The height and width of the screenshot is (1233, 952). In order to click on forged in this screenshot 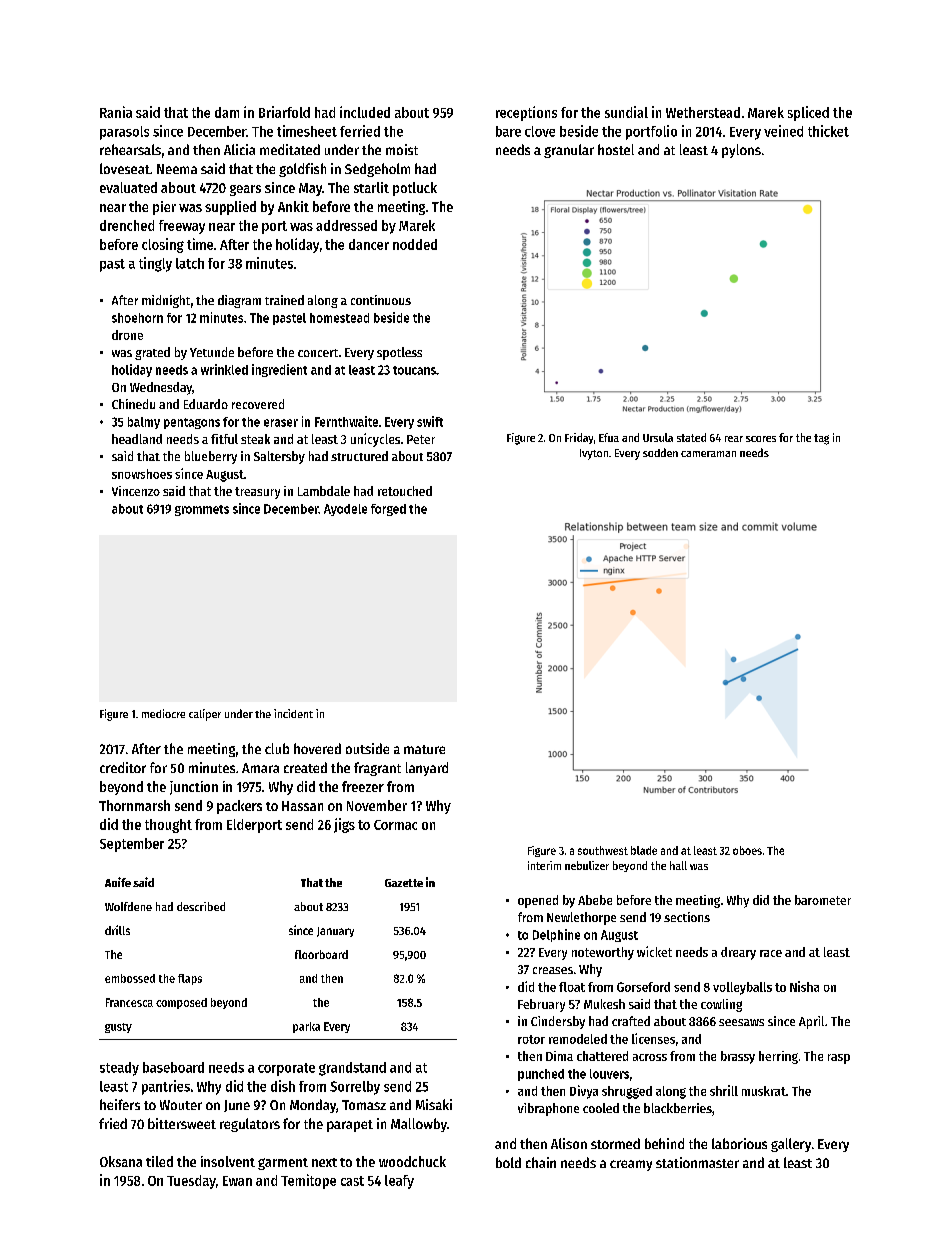, I will do `click(388, 510)`.
